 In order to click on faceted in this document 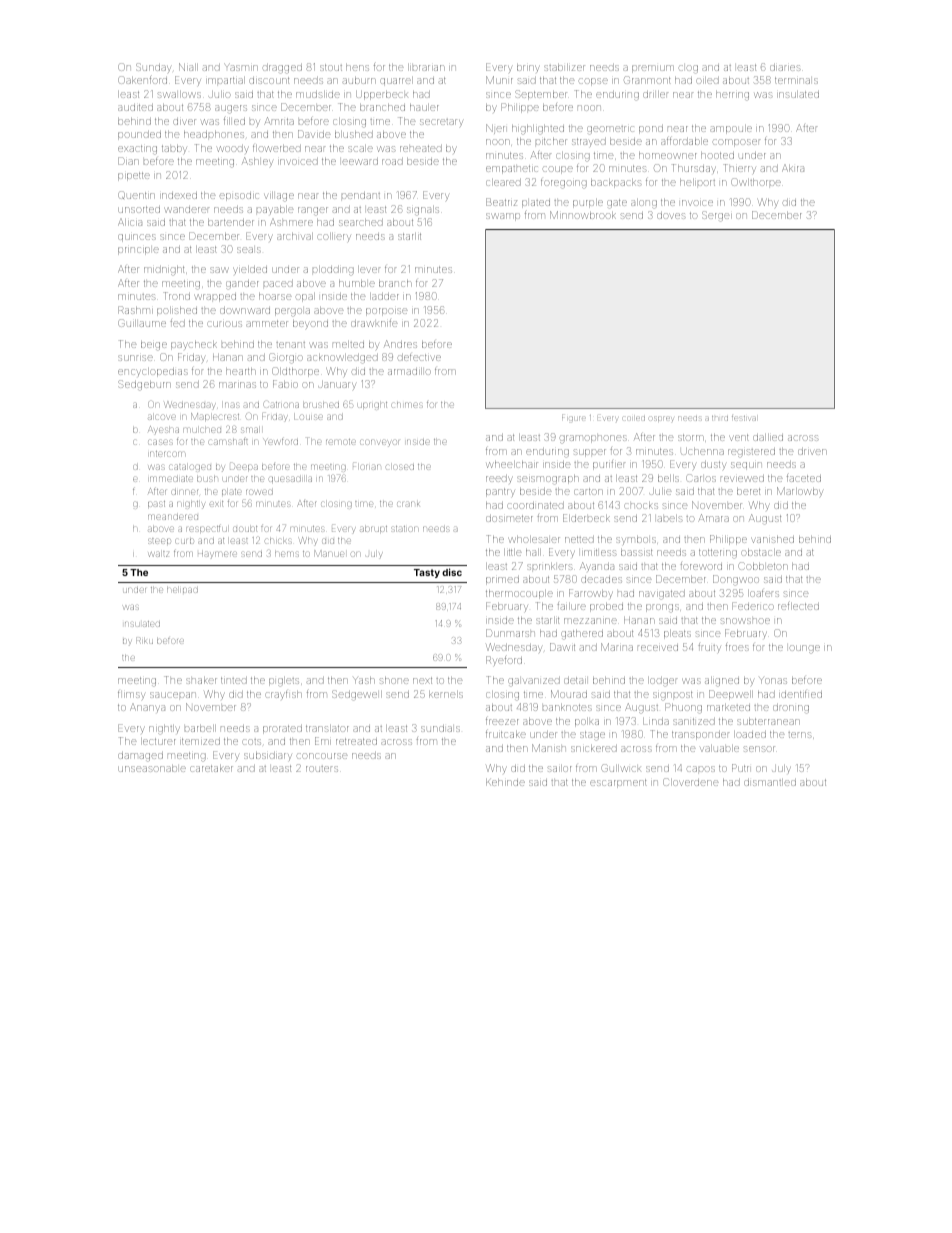, I will do `click(804, 478)`.
